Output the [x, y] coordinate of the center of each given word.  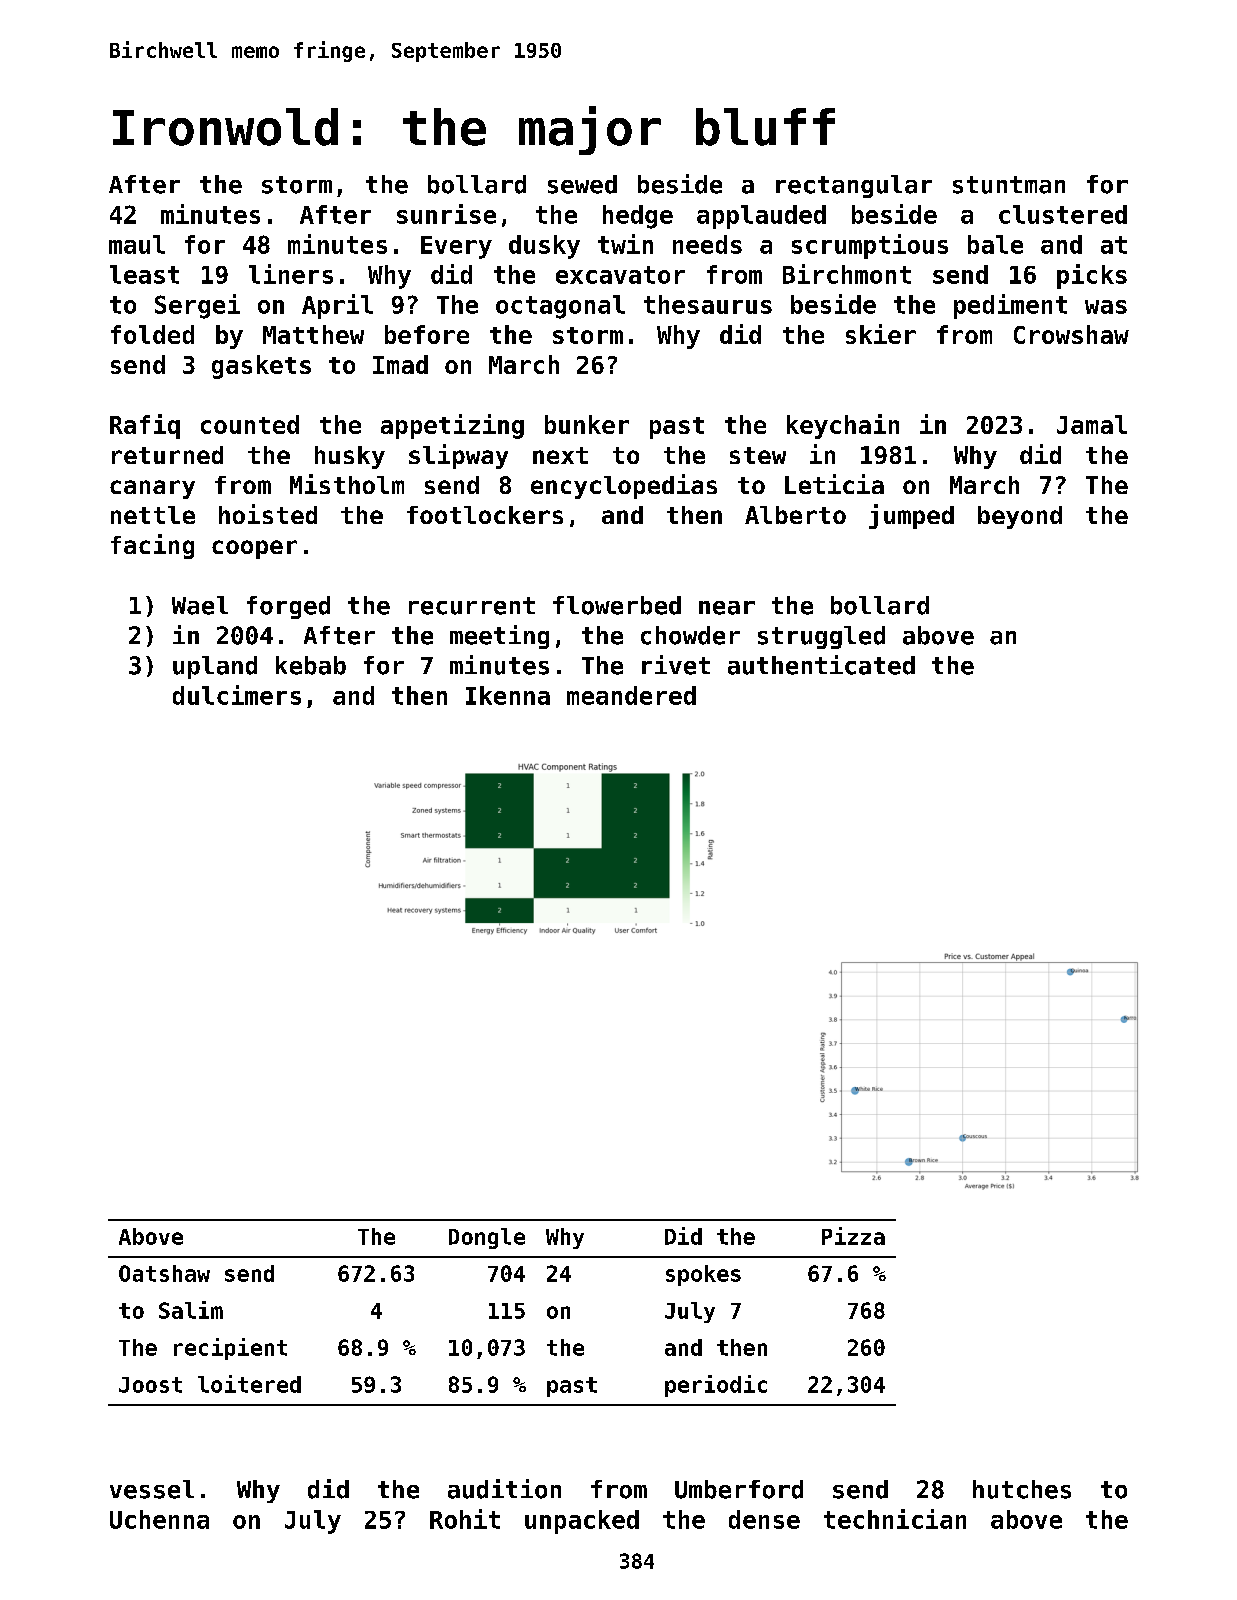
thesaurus [708, 304]
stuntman [1009, 185]
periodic [716, 1386]
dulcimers [237, 695]
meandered [631, 695]
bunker [587, 424]
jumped [911, 516]
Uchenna [159, 1519]
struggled [821, 637]
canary [152, 489]
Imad [400, 364]
